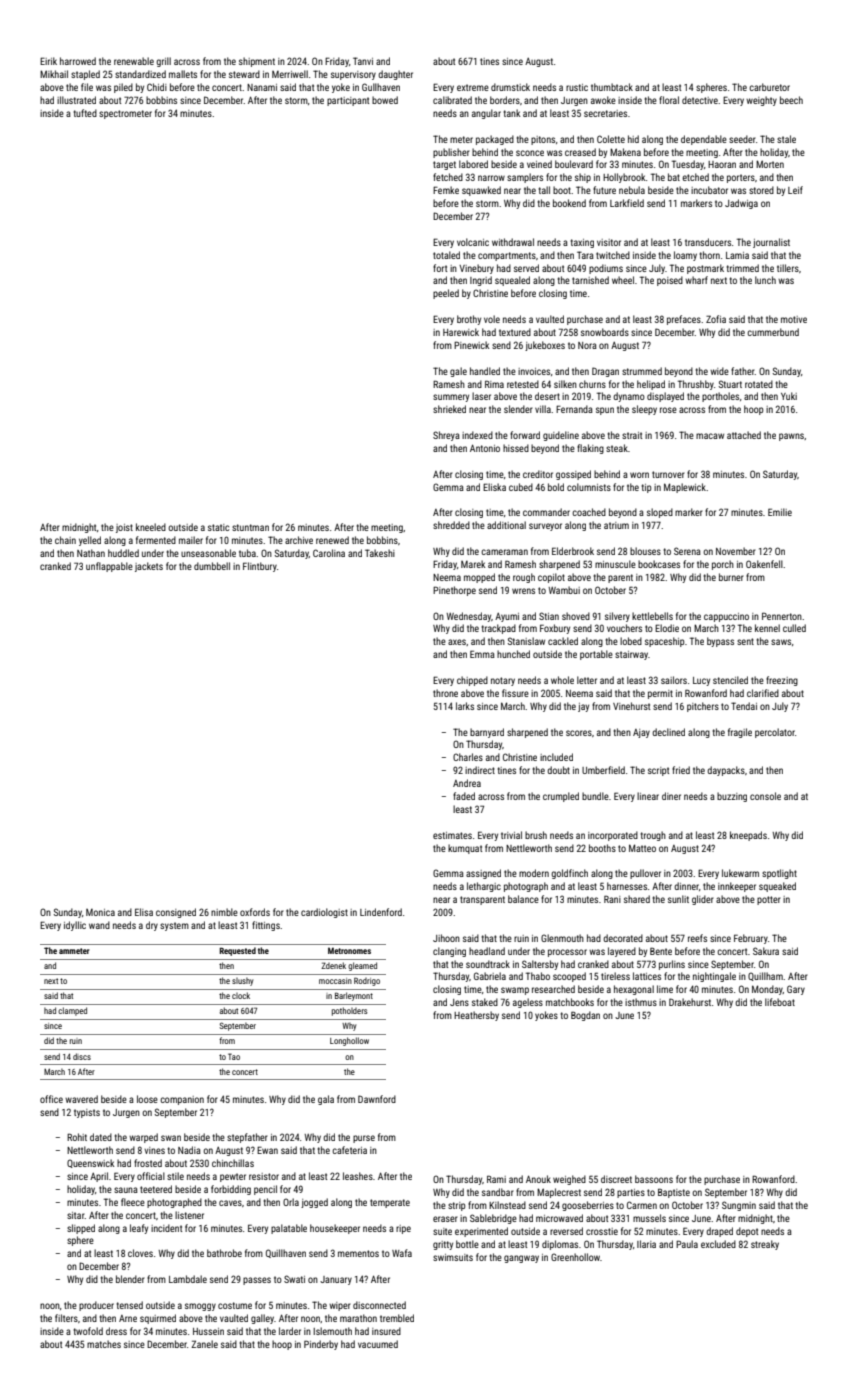  Describe the element at coordinates (622, 952) in the screenshot. I see `layered` at that location.
